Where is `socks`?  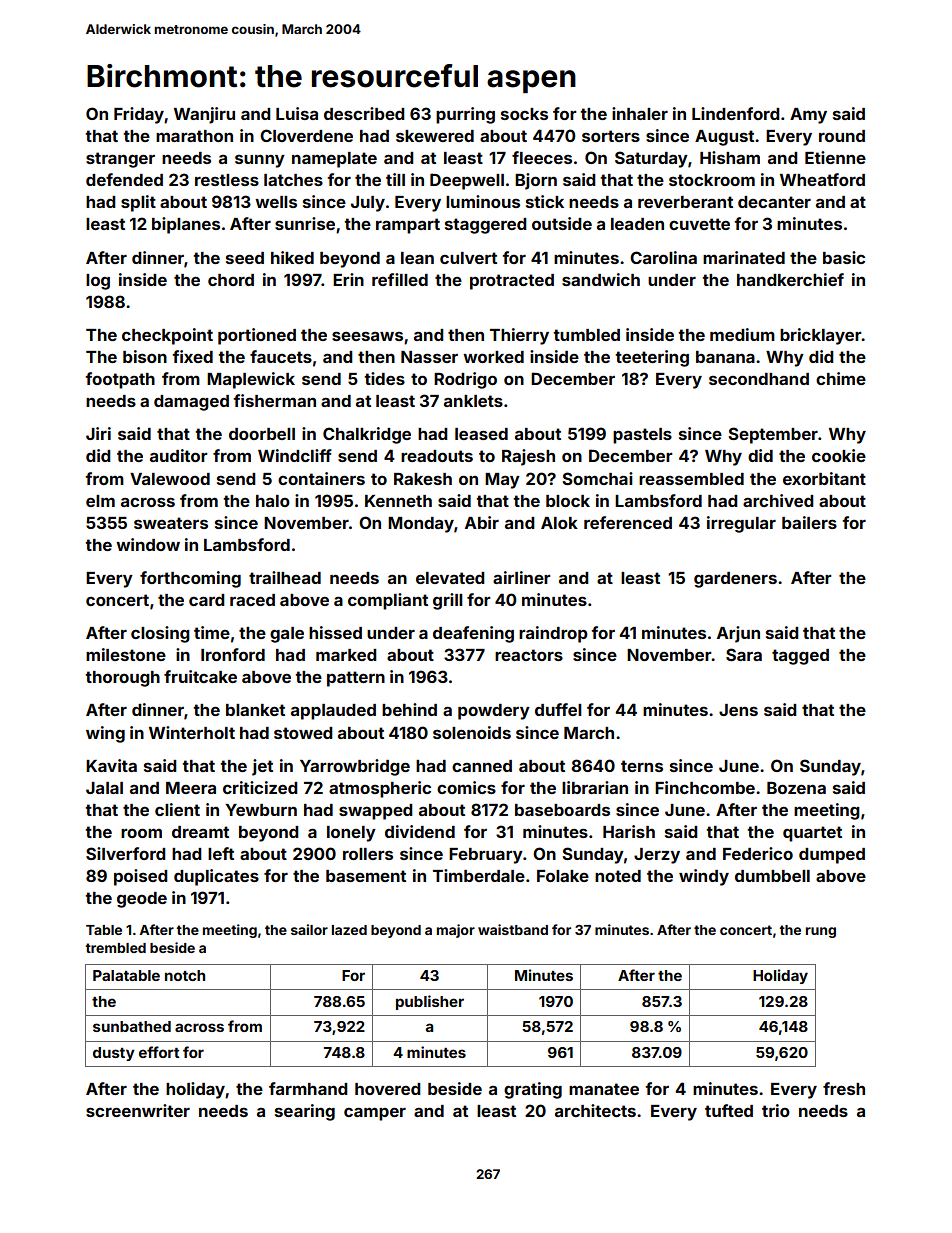 socks is located at coordinates (524, 114).
